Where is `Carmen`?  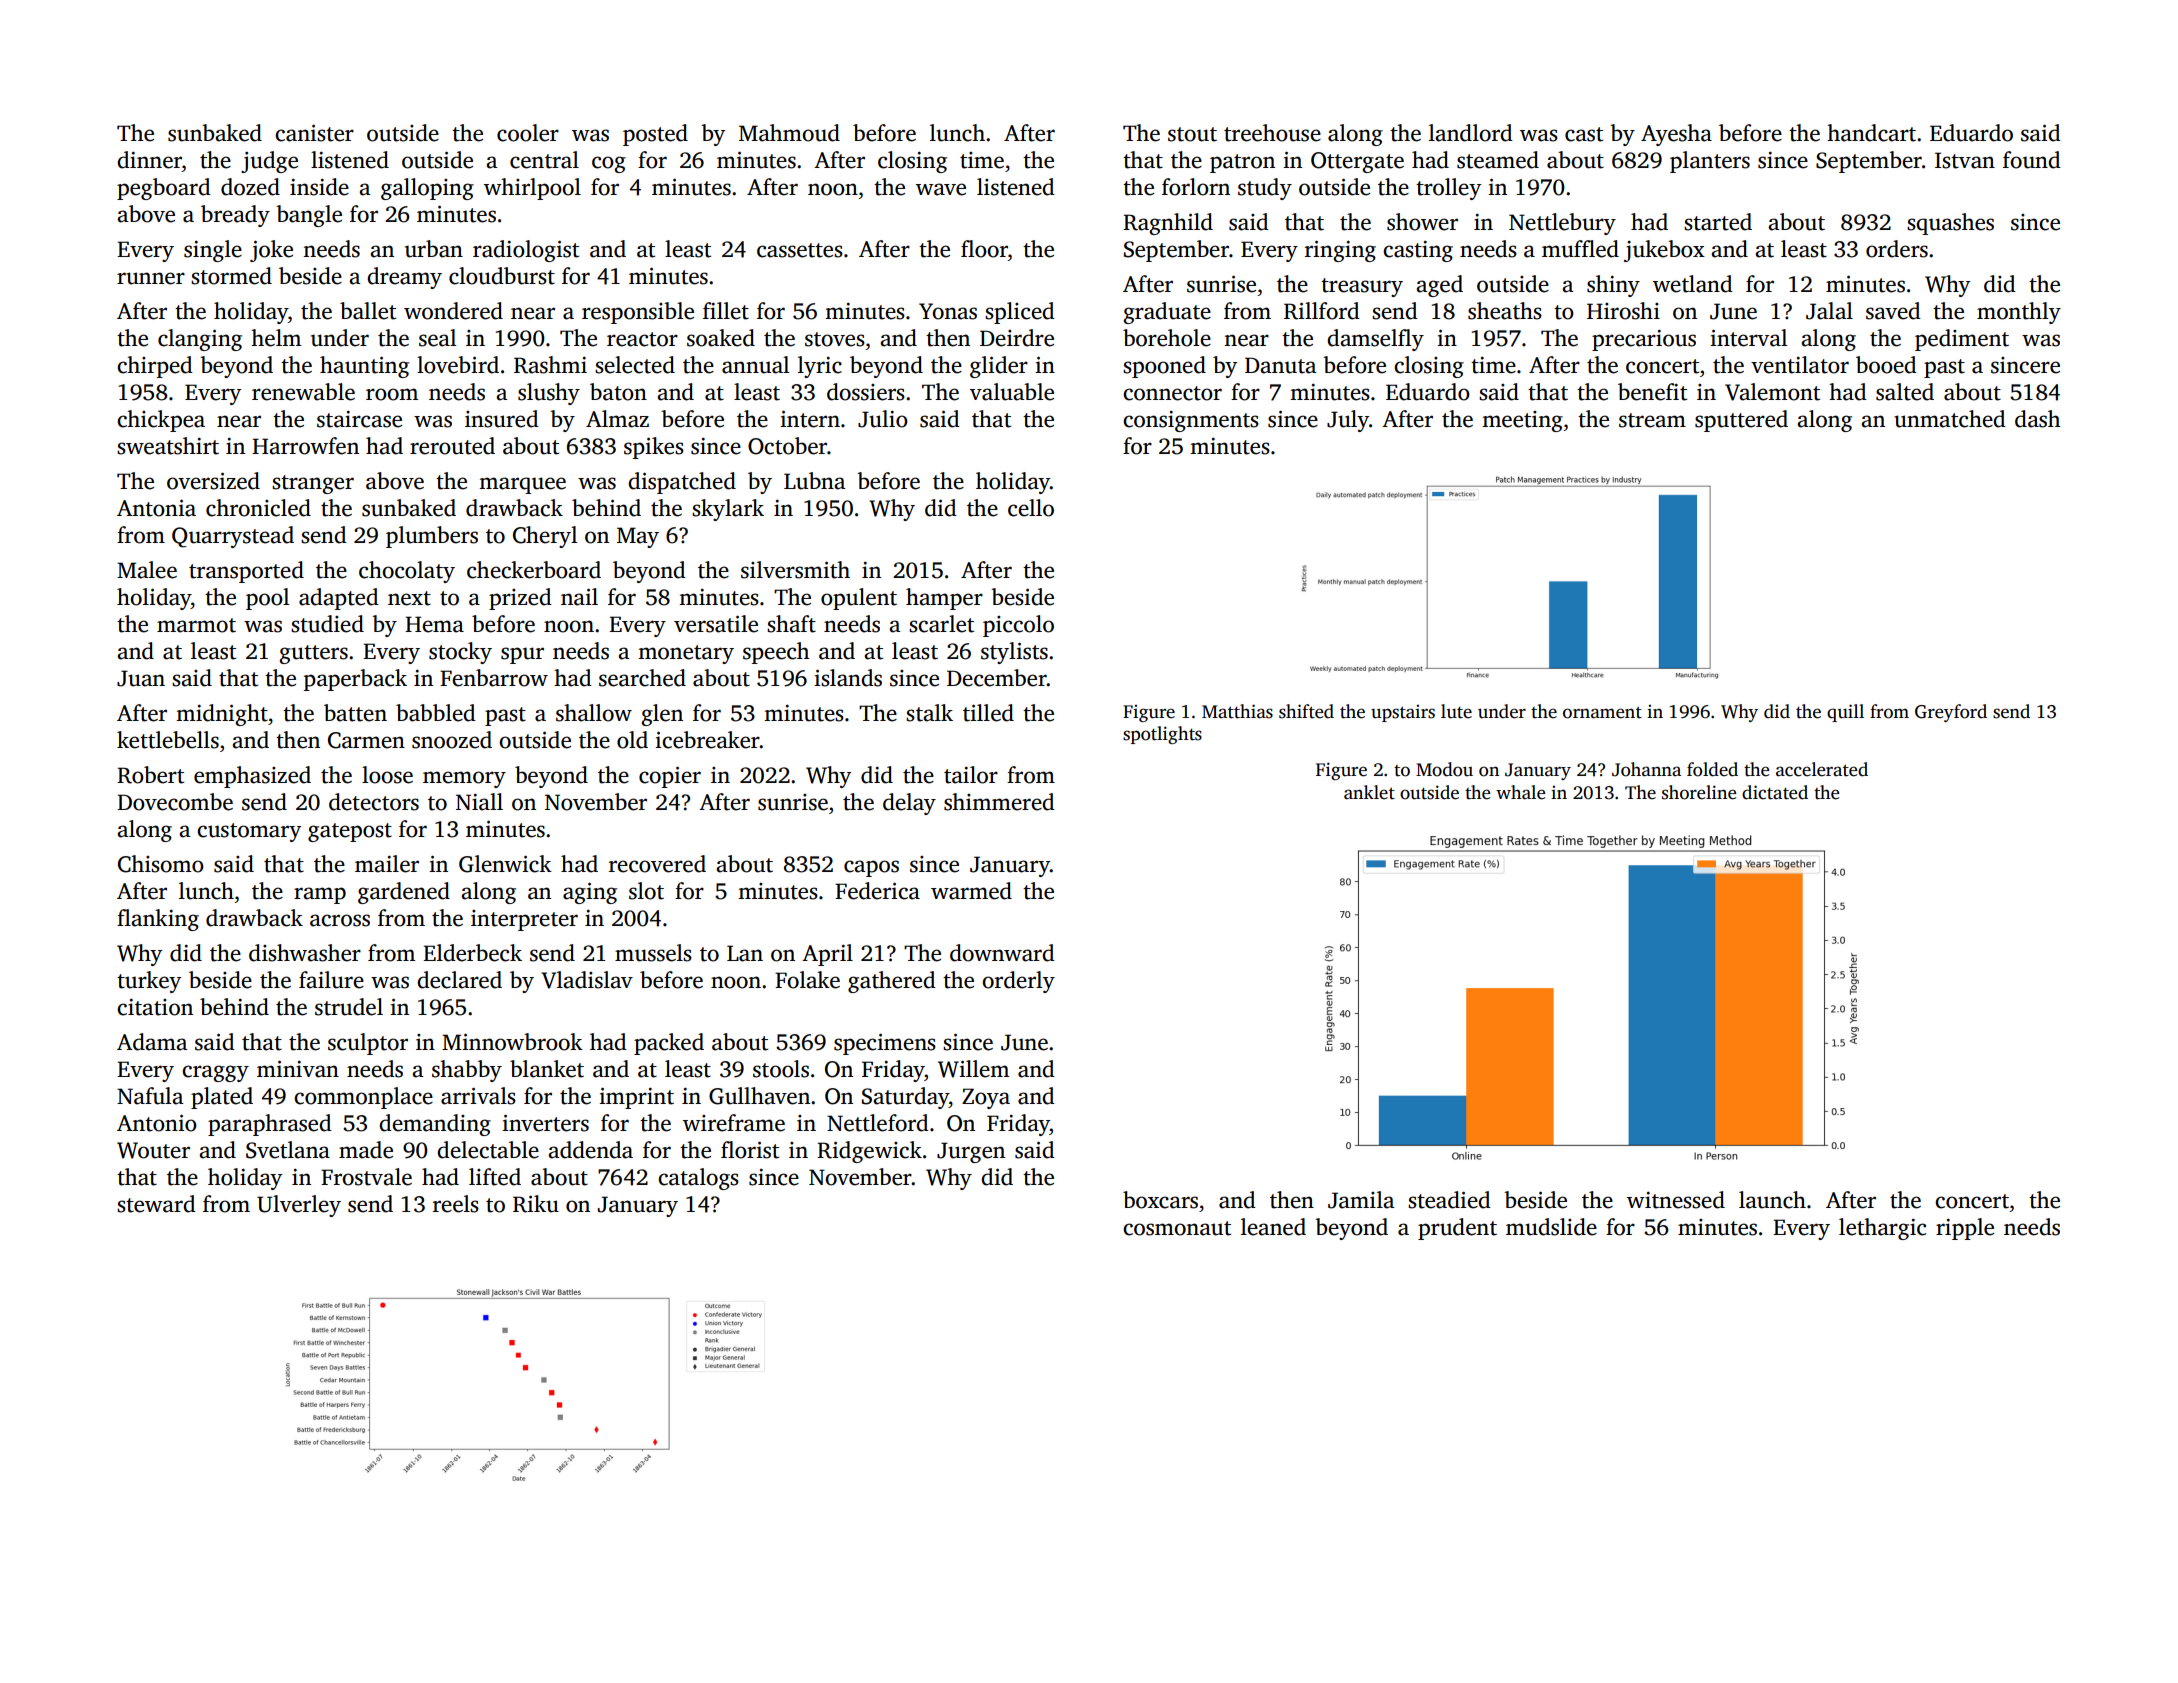
Carmen is located at coordinates (366, 740).
